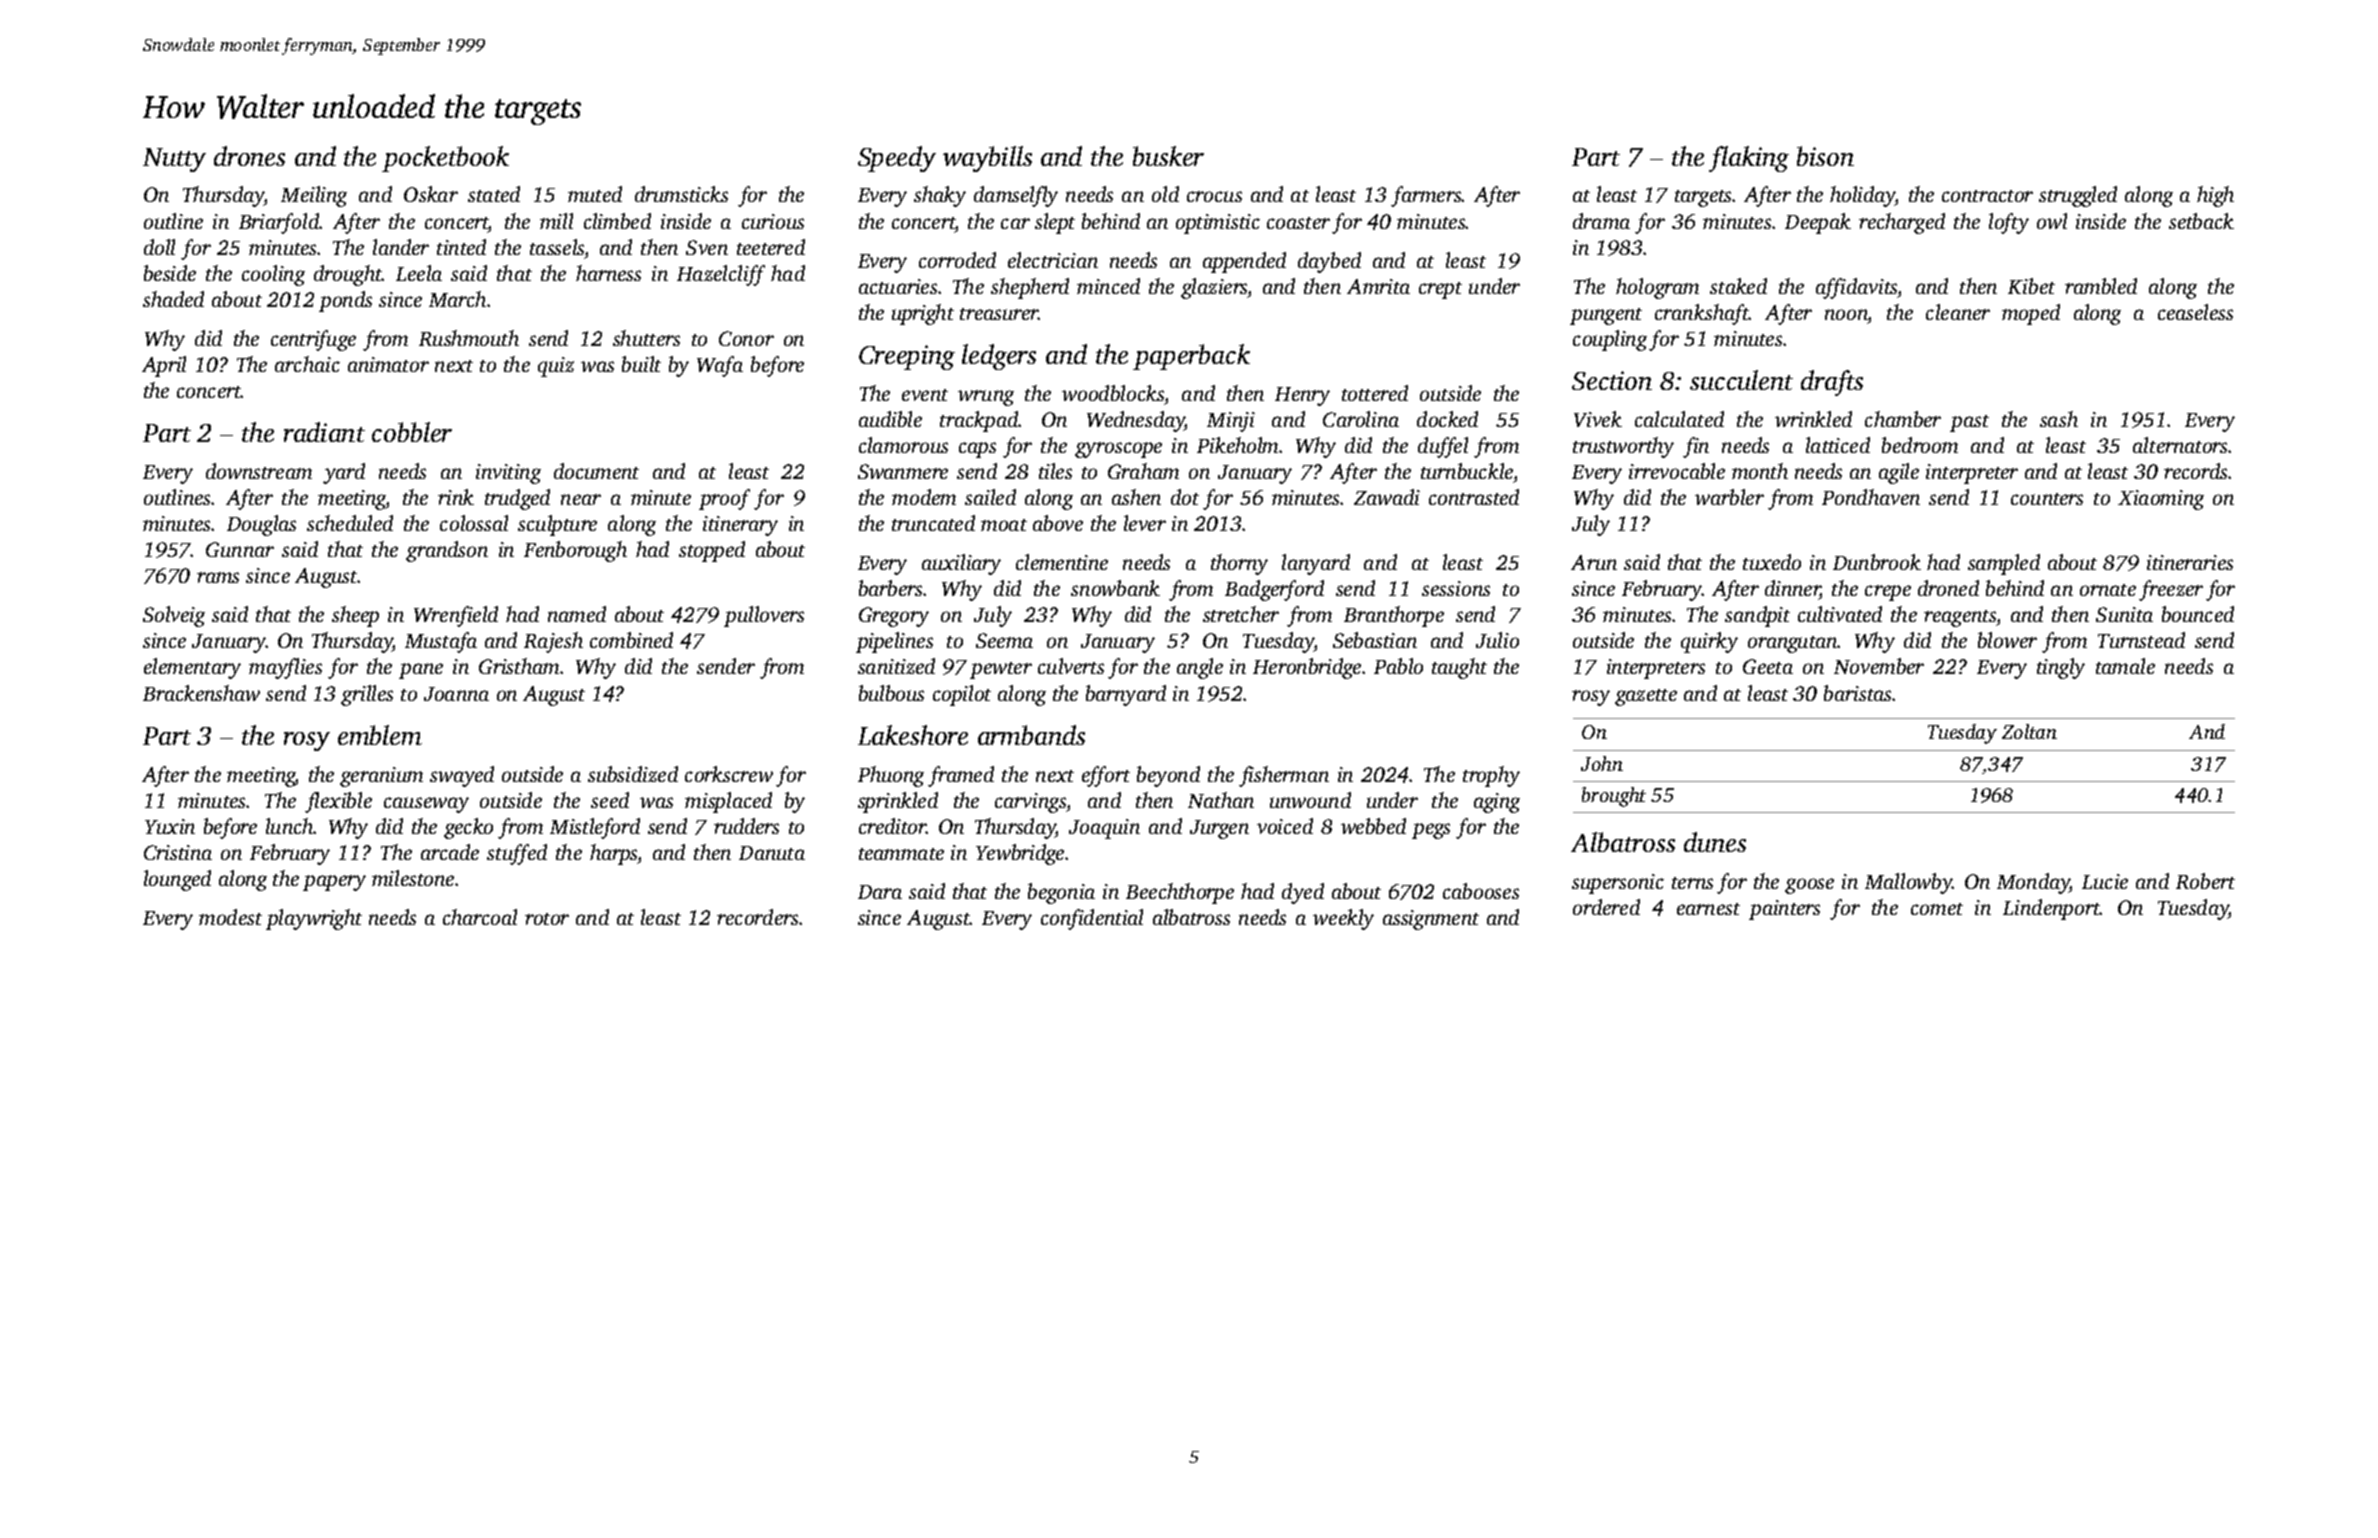  What do you see at coordinates (290, 826) in the screenshot?
I see `lunch` at bounding box center [290, 826].
